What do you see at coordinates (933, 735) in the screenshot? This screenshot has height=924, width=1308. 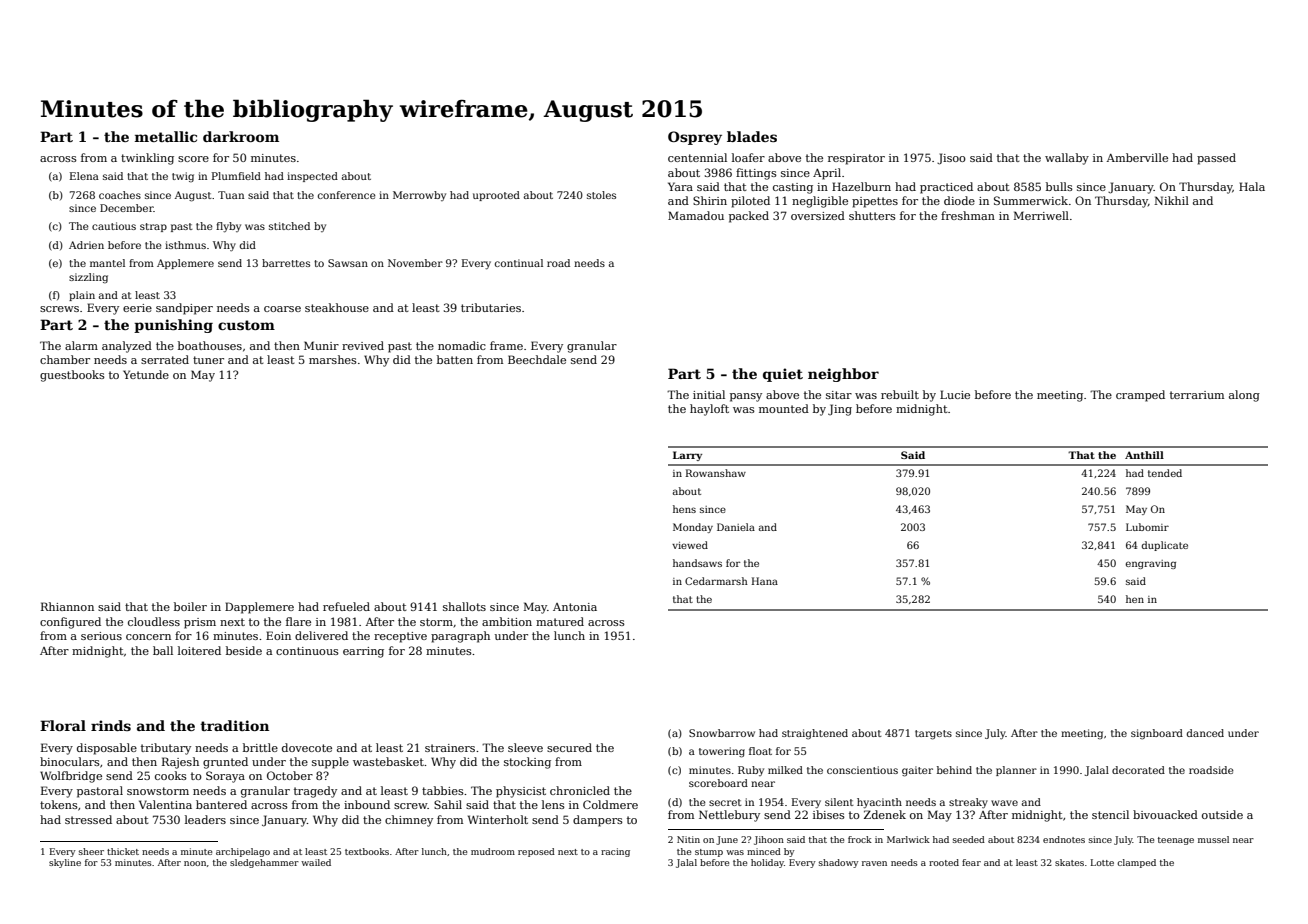 I see `targets` at bounding box center [933, 735].
